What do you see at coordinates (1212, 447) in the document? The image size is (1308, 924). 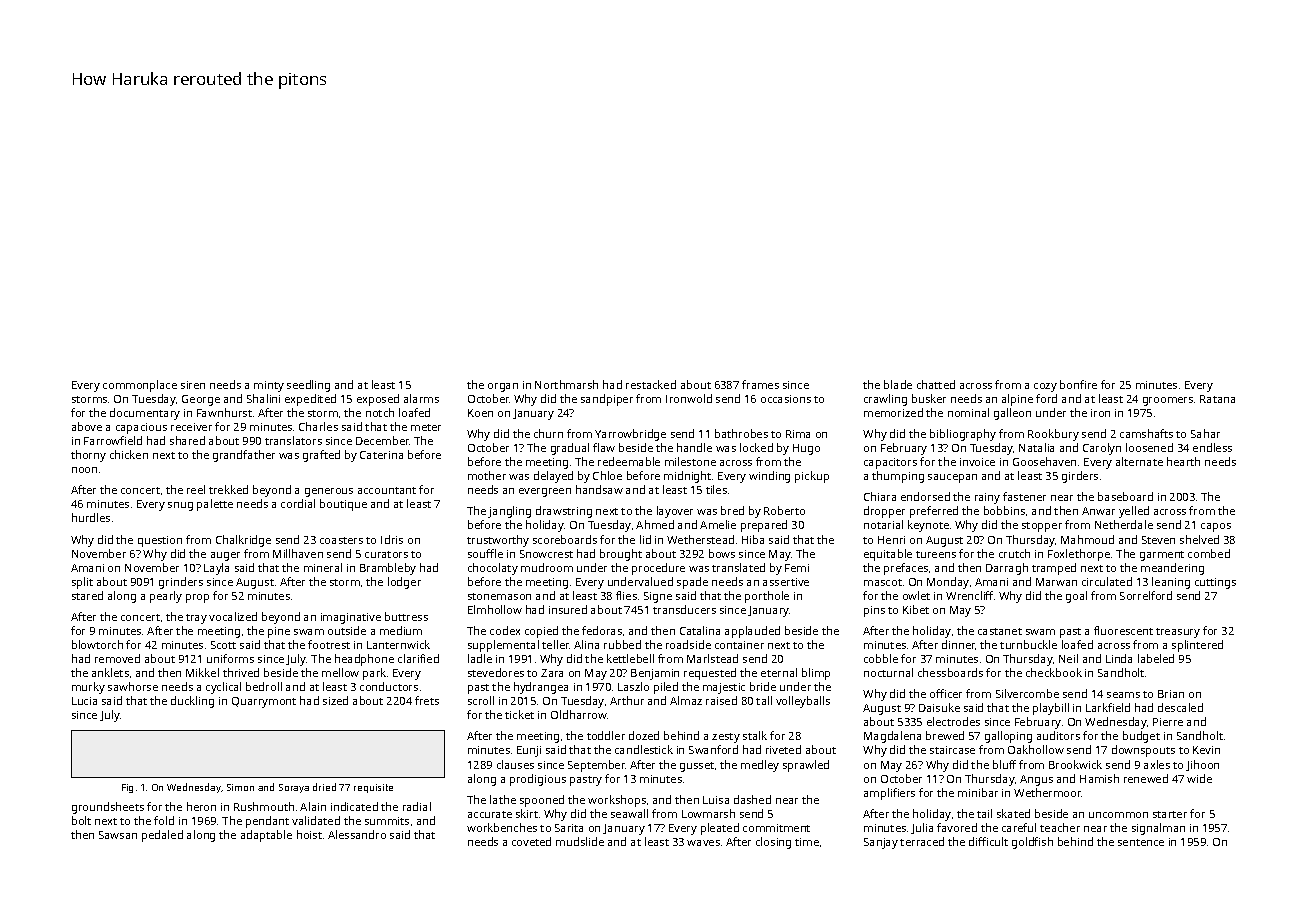 I see `endless` at bounding box center [1212, 447].
